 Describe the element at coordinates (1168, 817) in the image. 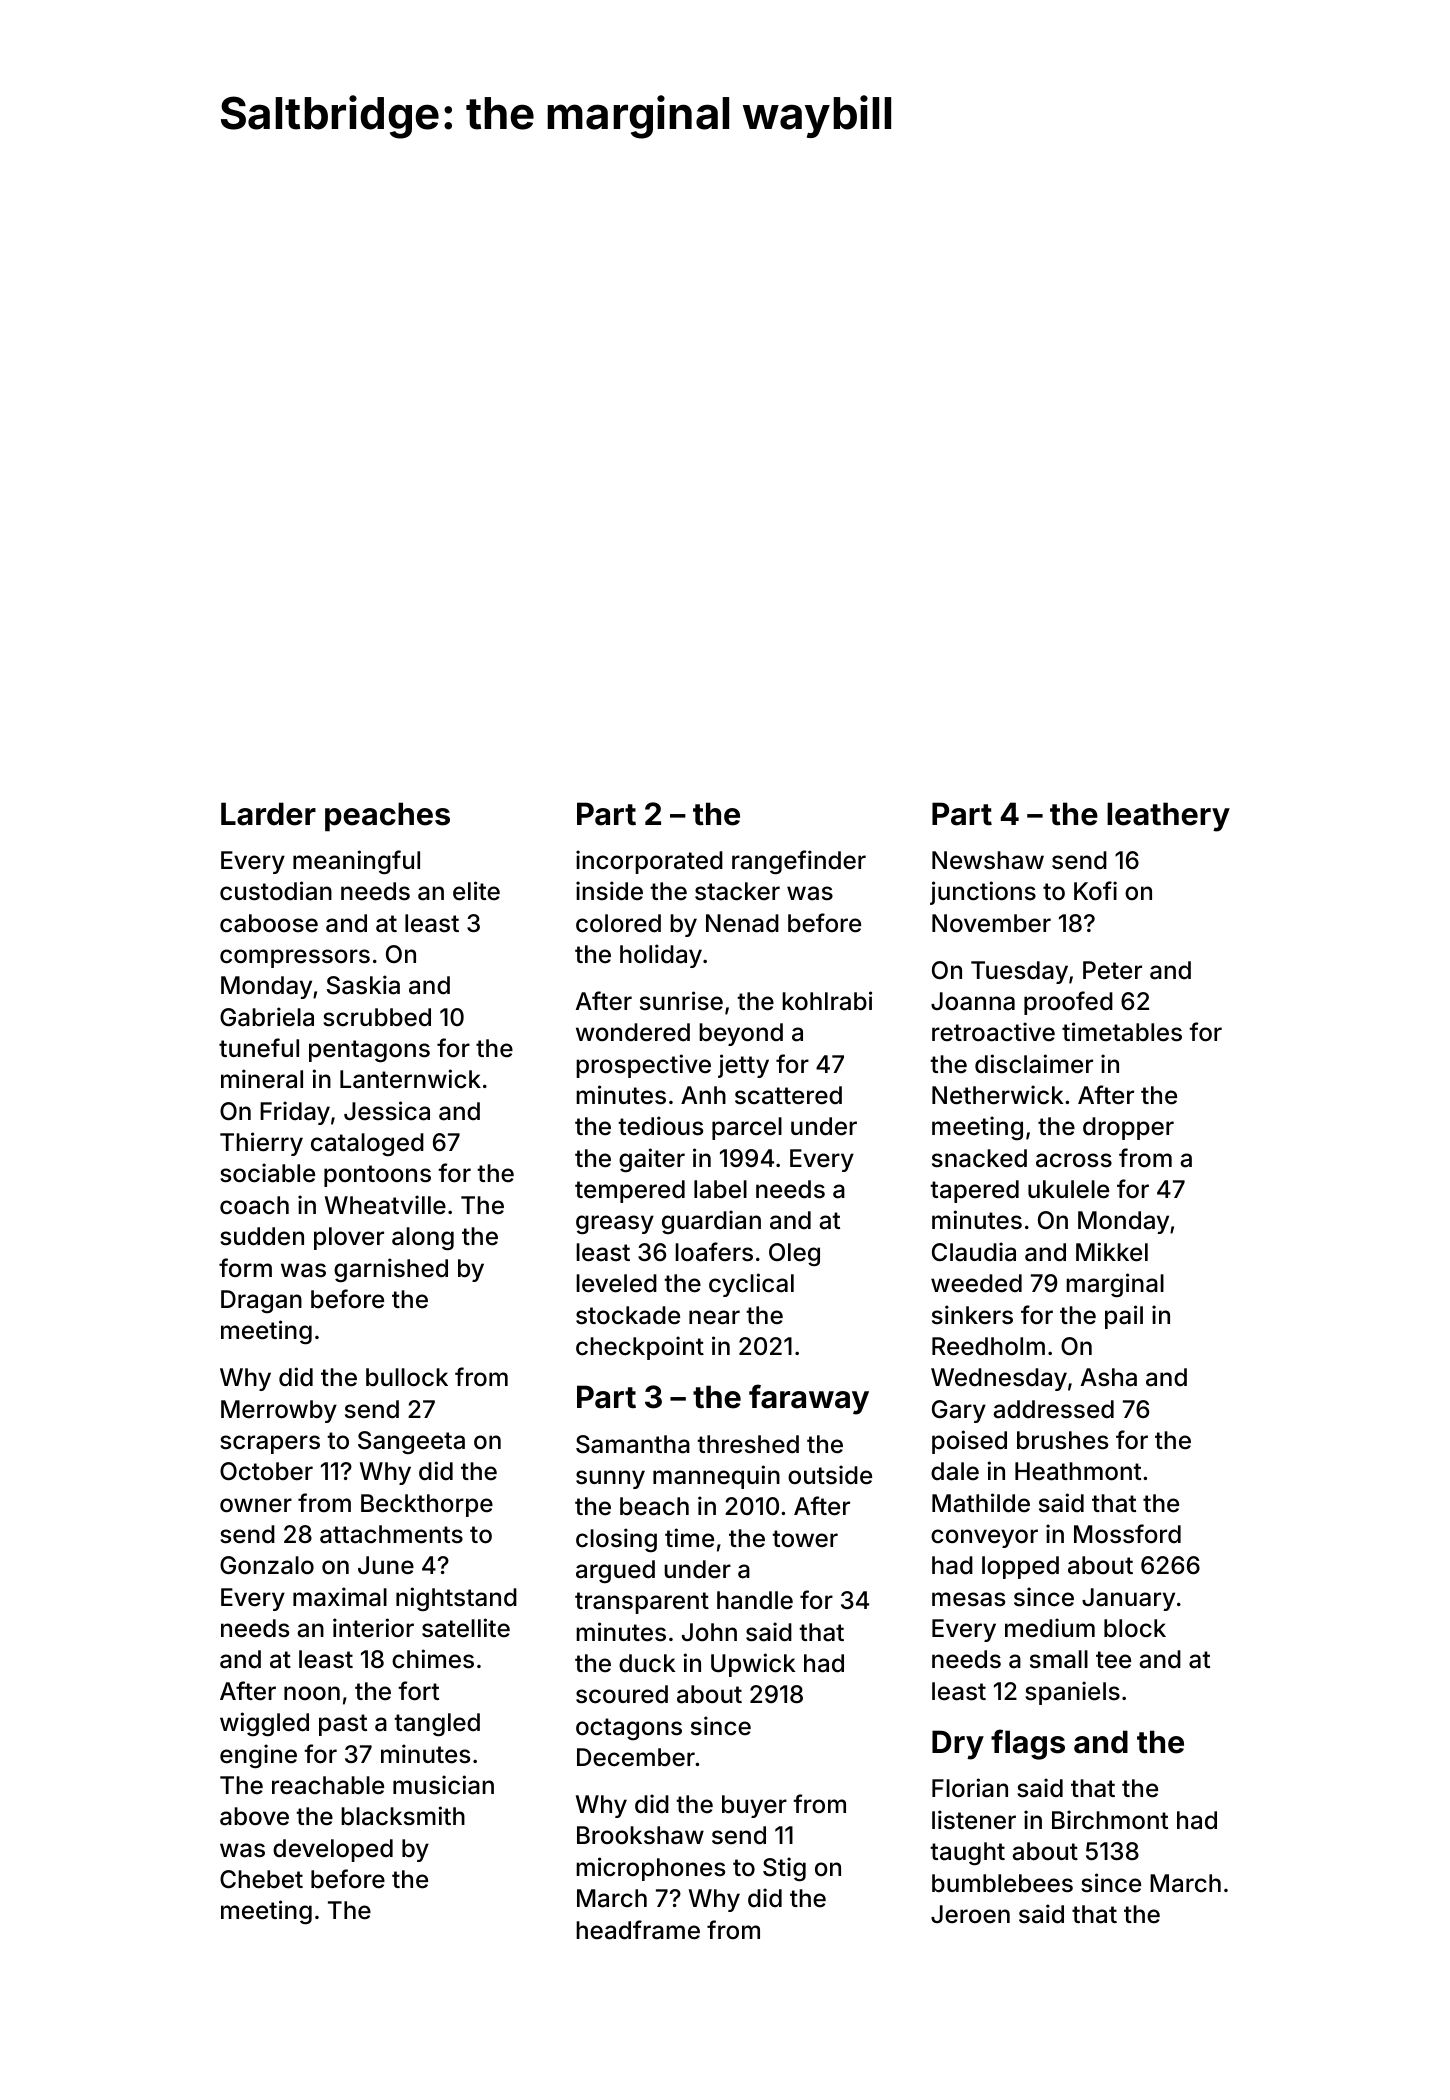

I see `leathery` at that location.
